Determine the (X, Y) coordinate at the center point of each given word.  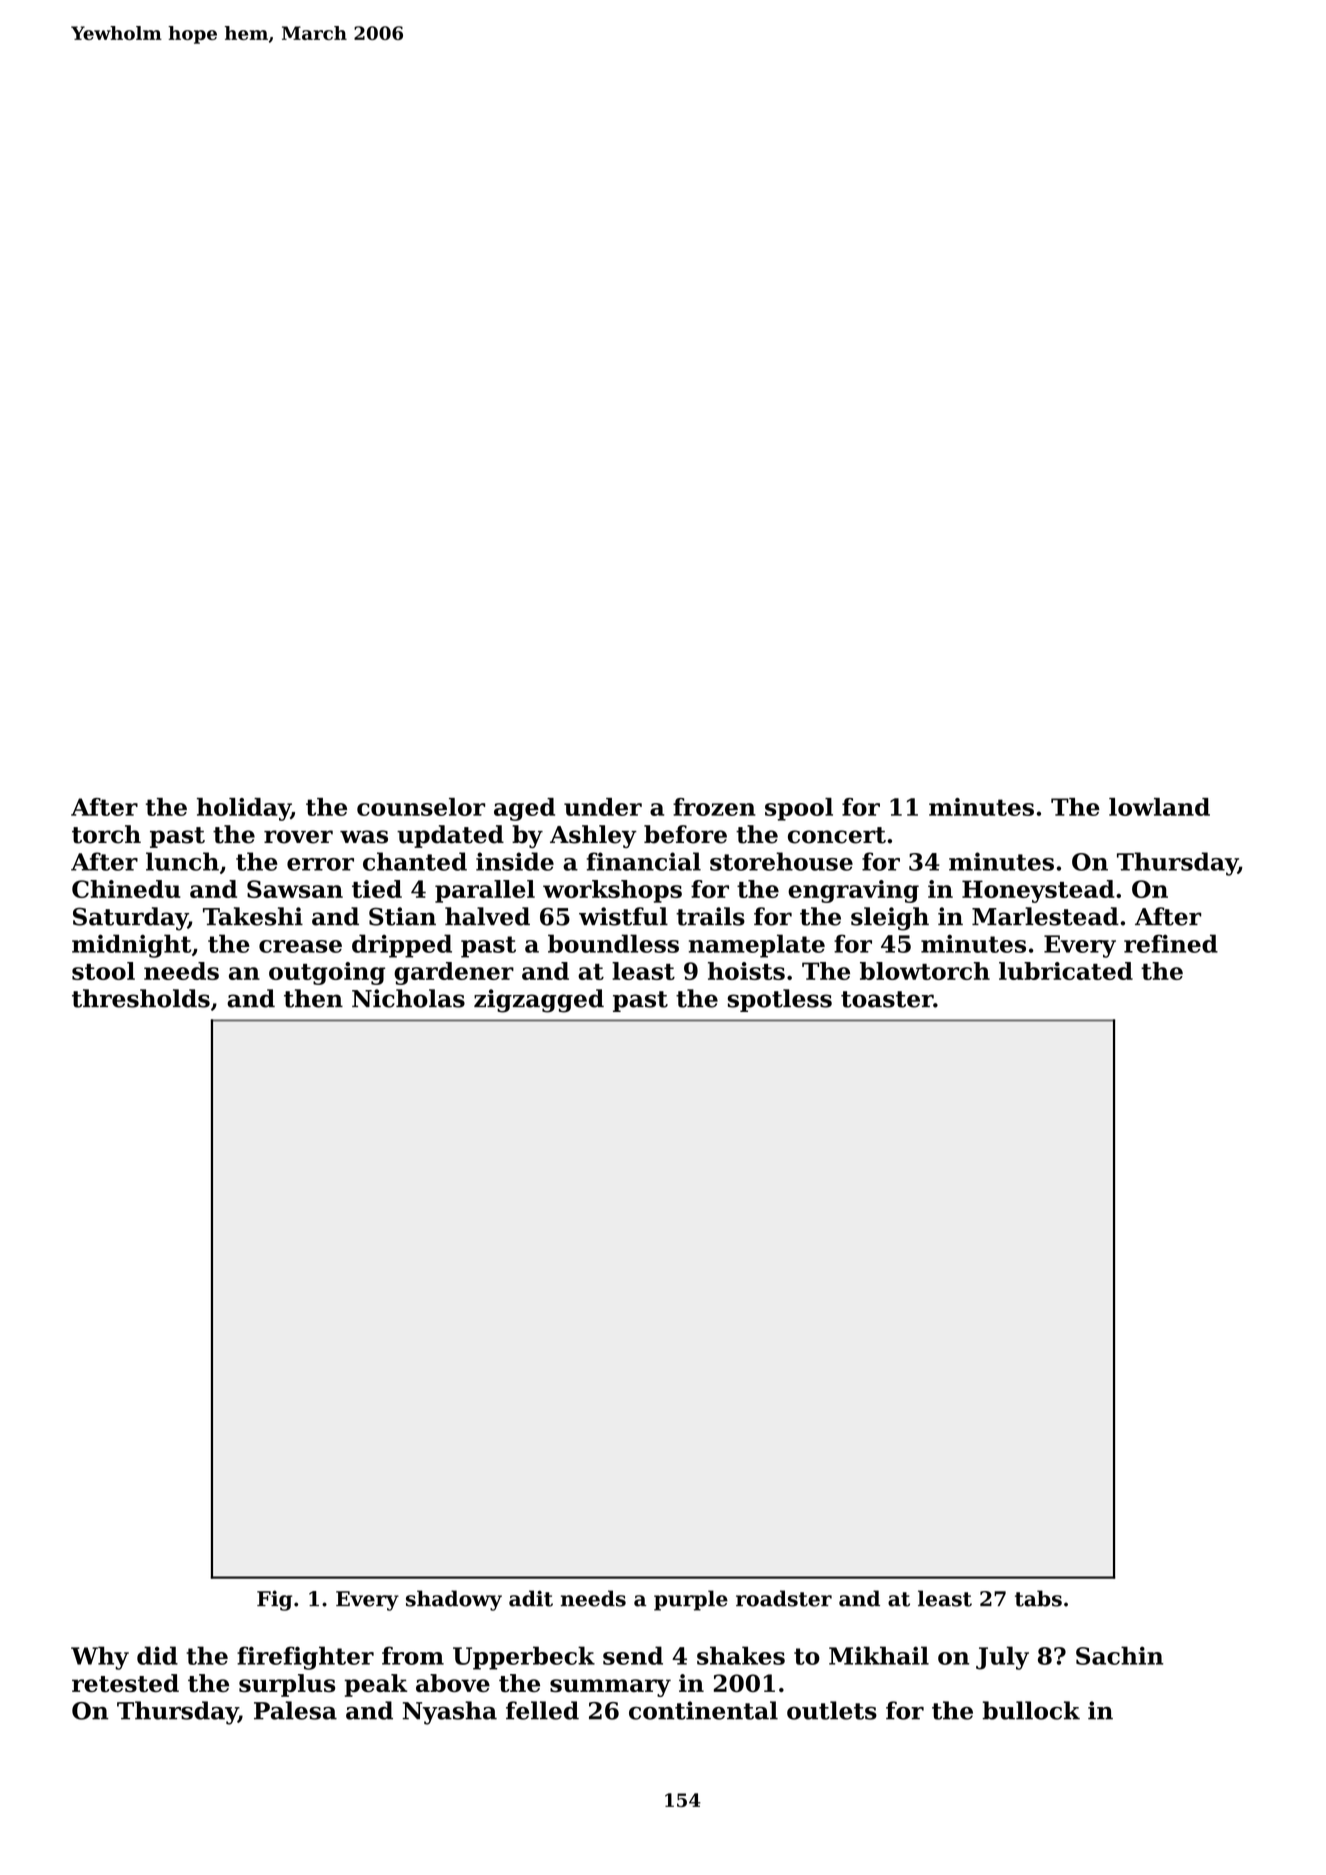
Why (100, 1658)
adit (531, 1598)
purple (691, 1600)
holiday (244, 809)
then (313, 998)
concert (837, 835)
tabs (1038, 1598)
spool (799, 809)
